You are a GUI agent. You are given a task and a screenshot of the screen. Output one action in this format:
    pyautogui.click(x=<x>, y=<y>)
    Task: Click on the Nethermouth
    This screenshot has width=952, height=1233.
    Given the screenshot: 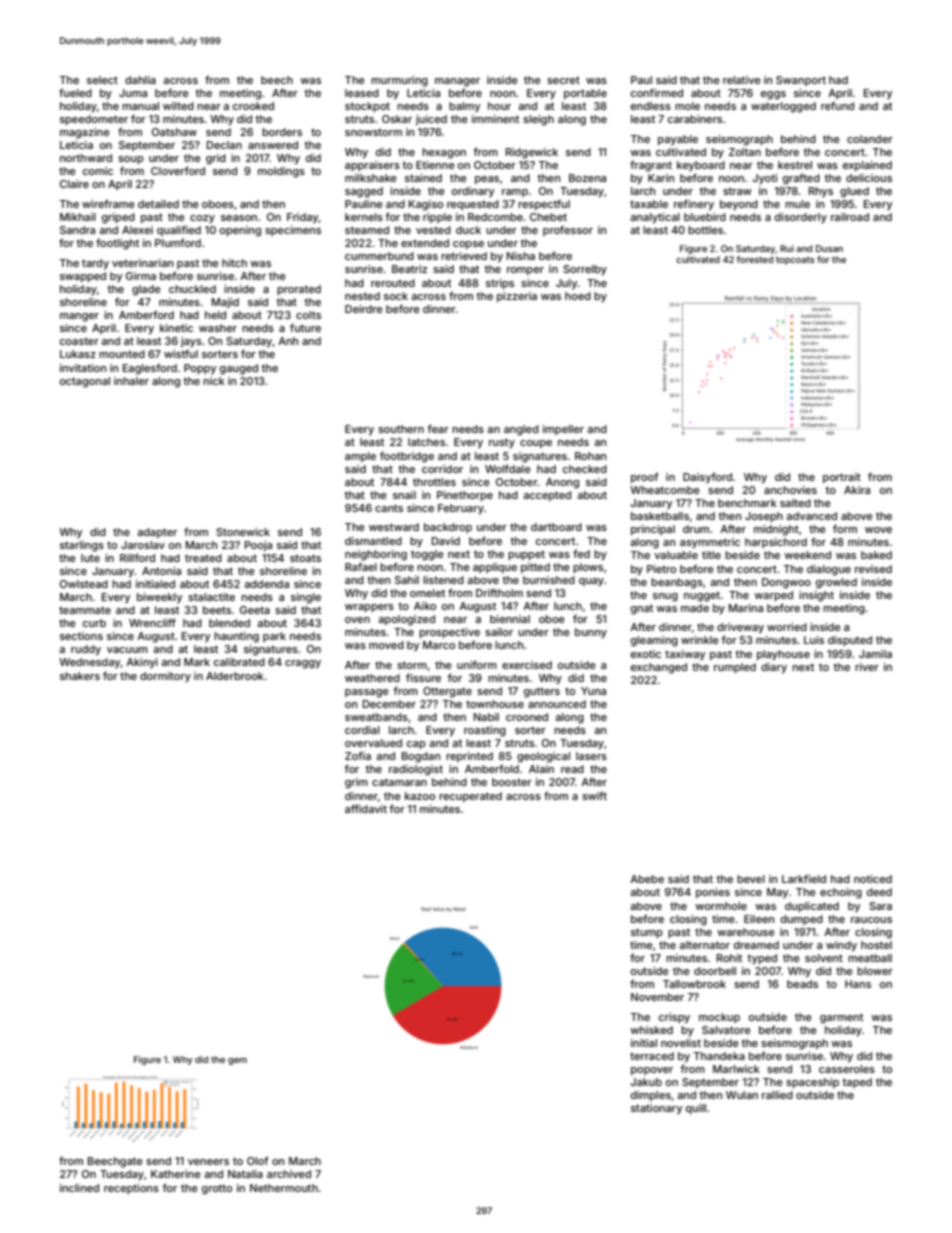 What is the action you would take?
    pyautogui.click(x=284, y=1188)
